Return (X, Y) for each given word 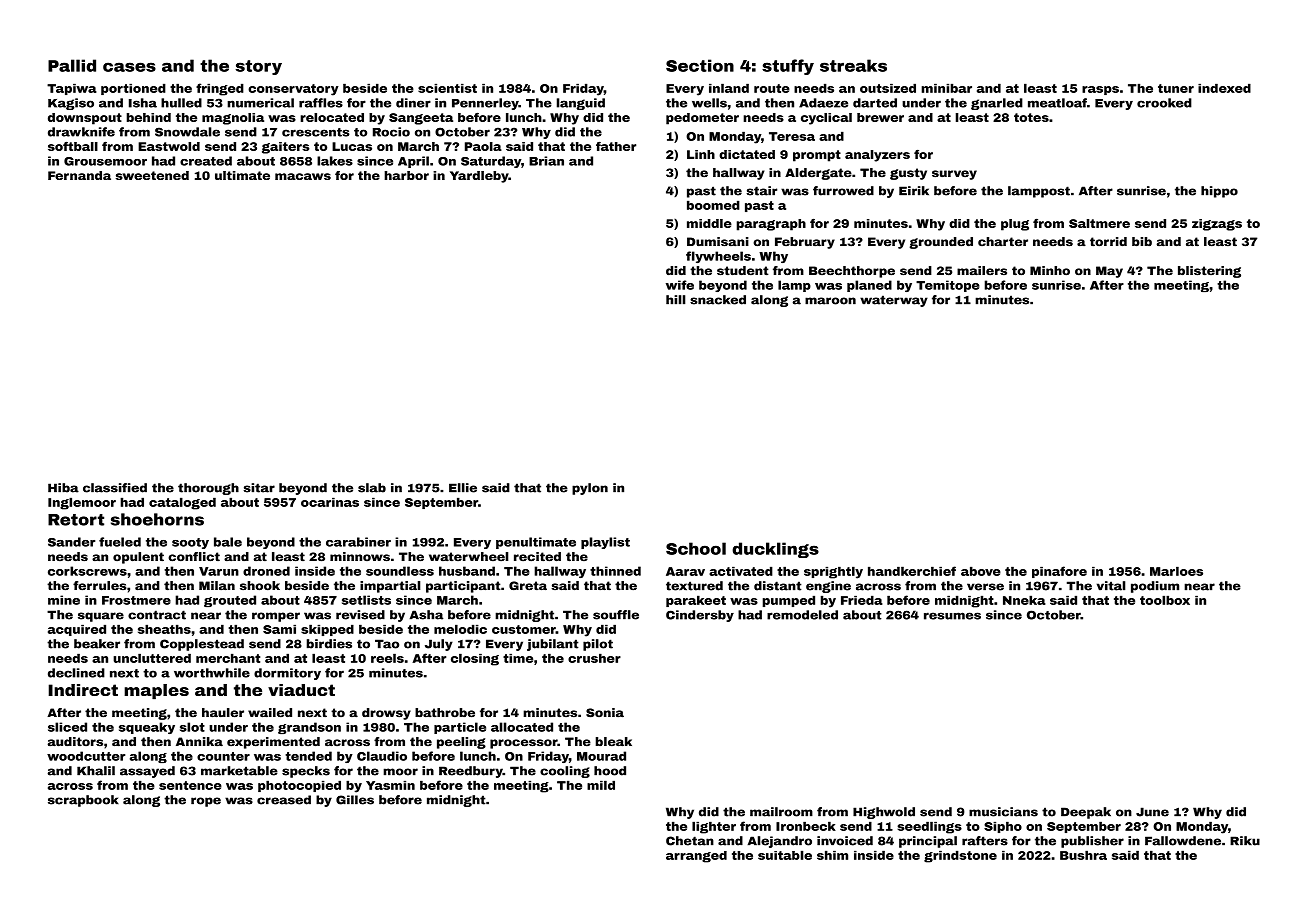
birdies (329, 644)
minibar (946, 88)
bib (1142, 242)
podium (1155, 587)
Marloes (1176, 571)
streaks (853, 65)
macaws (303, 176)
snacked (718, 300)
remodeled (802, 615)
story (259, 67)
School (696, 548)
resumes (952, 616)
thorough (208, 489)
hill (675, 300)
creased (284, 800)
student (742, 271)
